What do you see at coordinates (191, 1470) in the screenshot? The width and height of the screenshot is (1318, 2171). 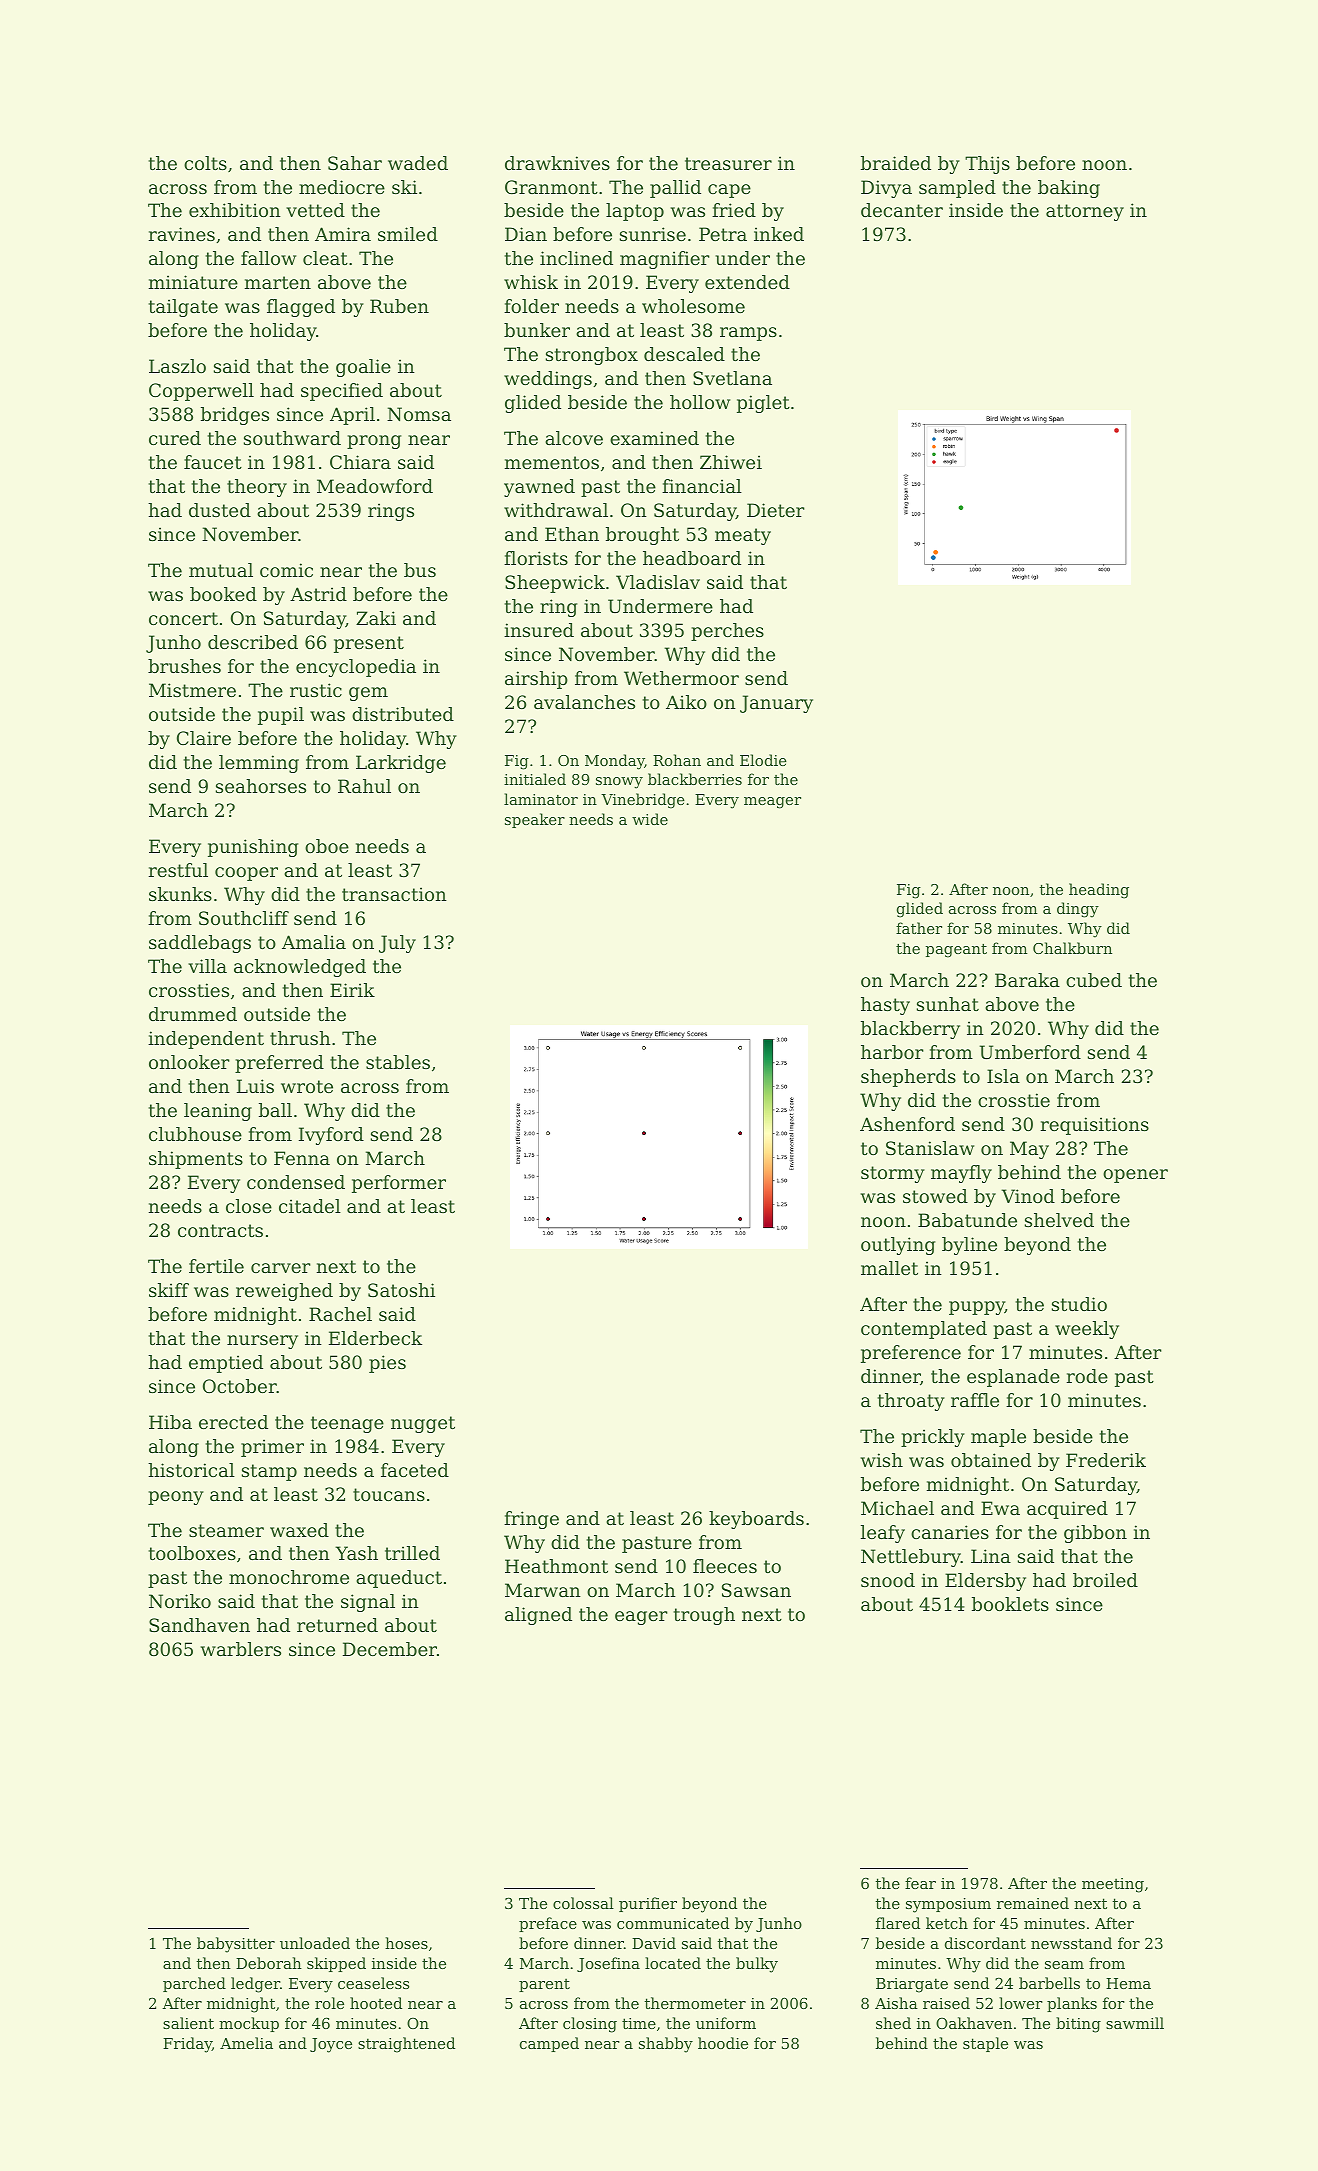 I see `historical` at bounding box center [191, 1470].
